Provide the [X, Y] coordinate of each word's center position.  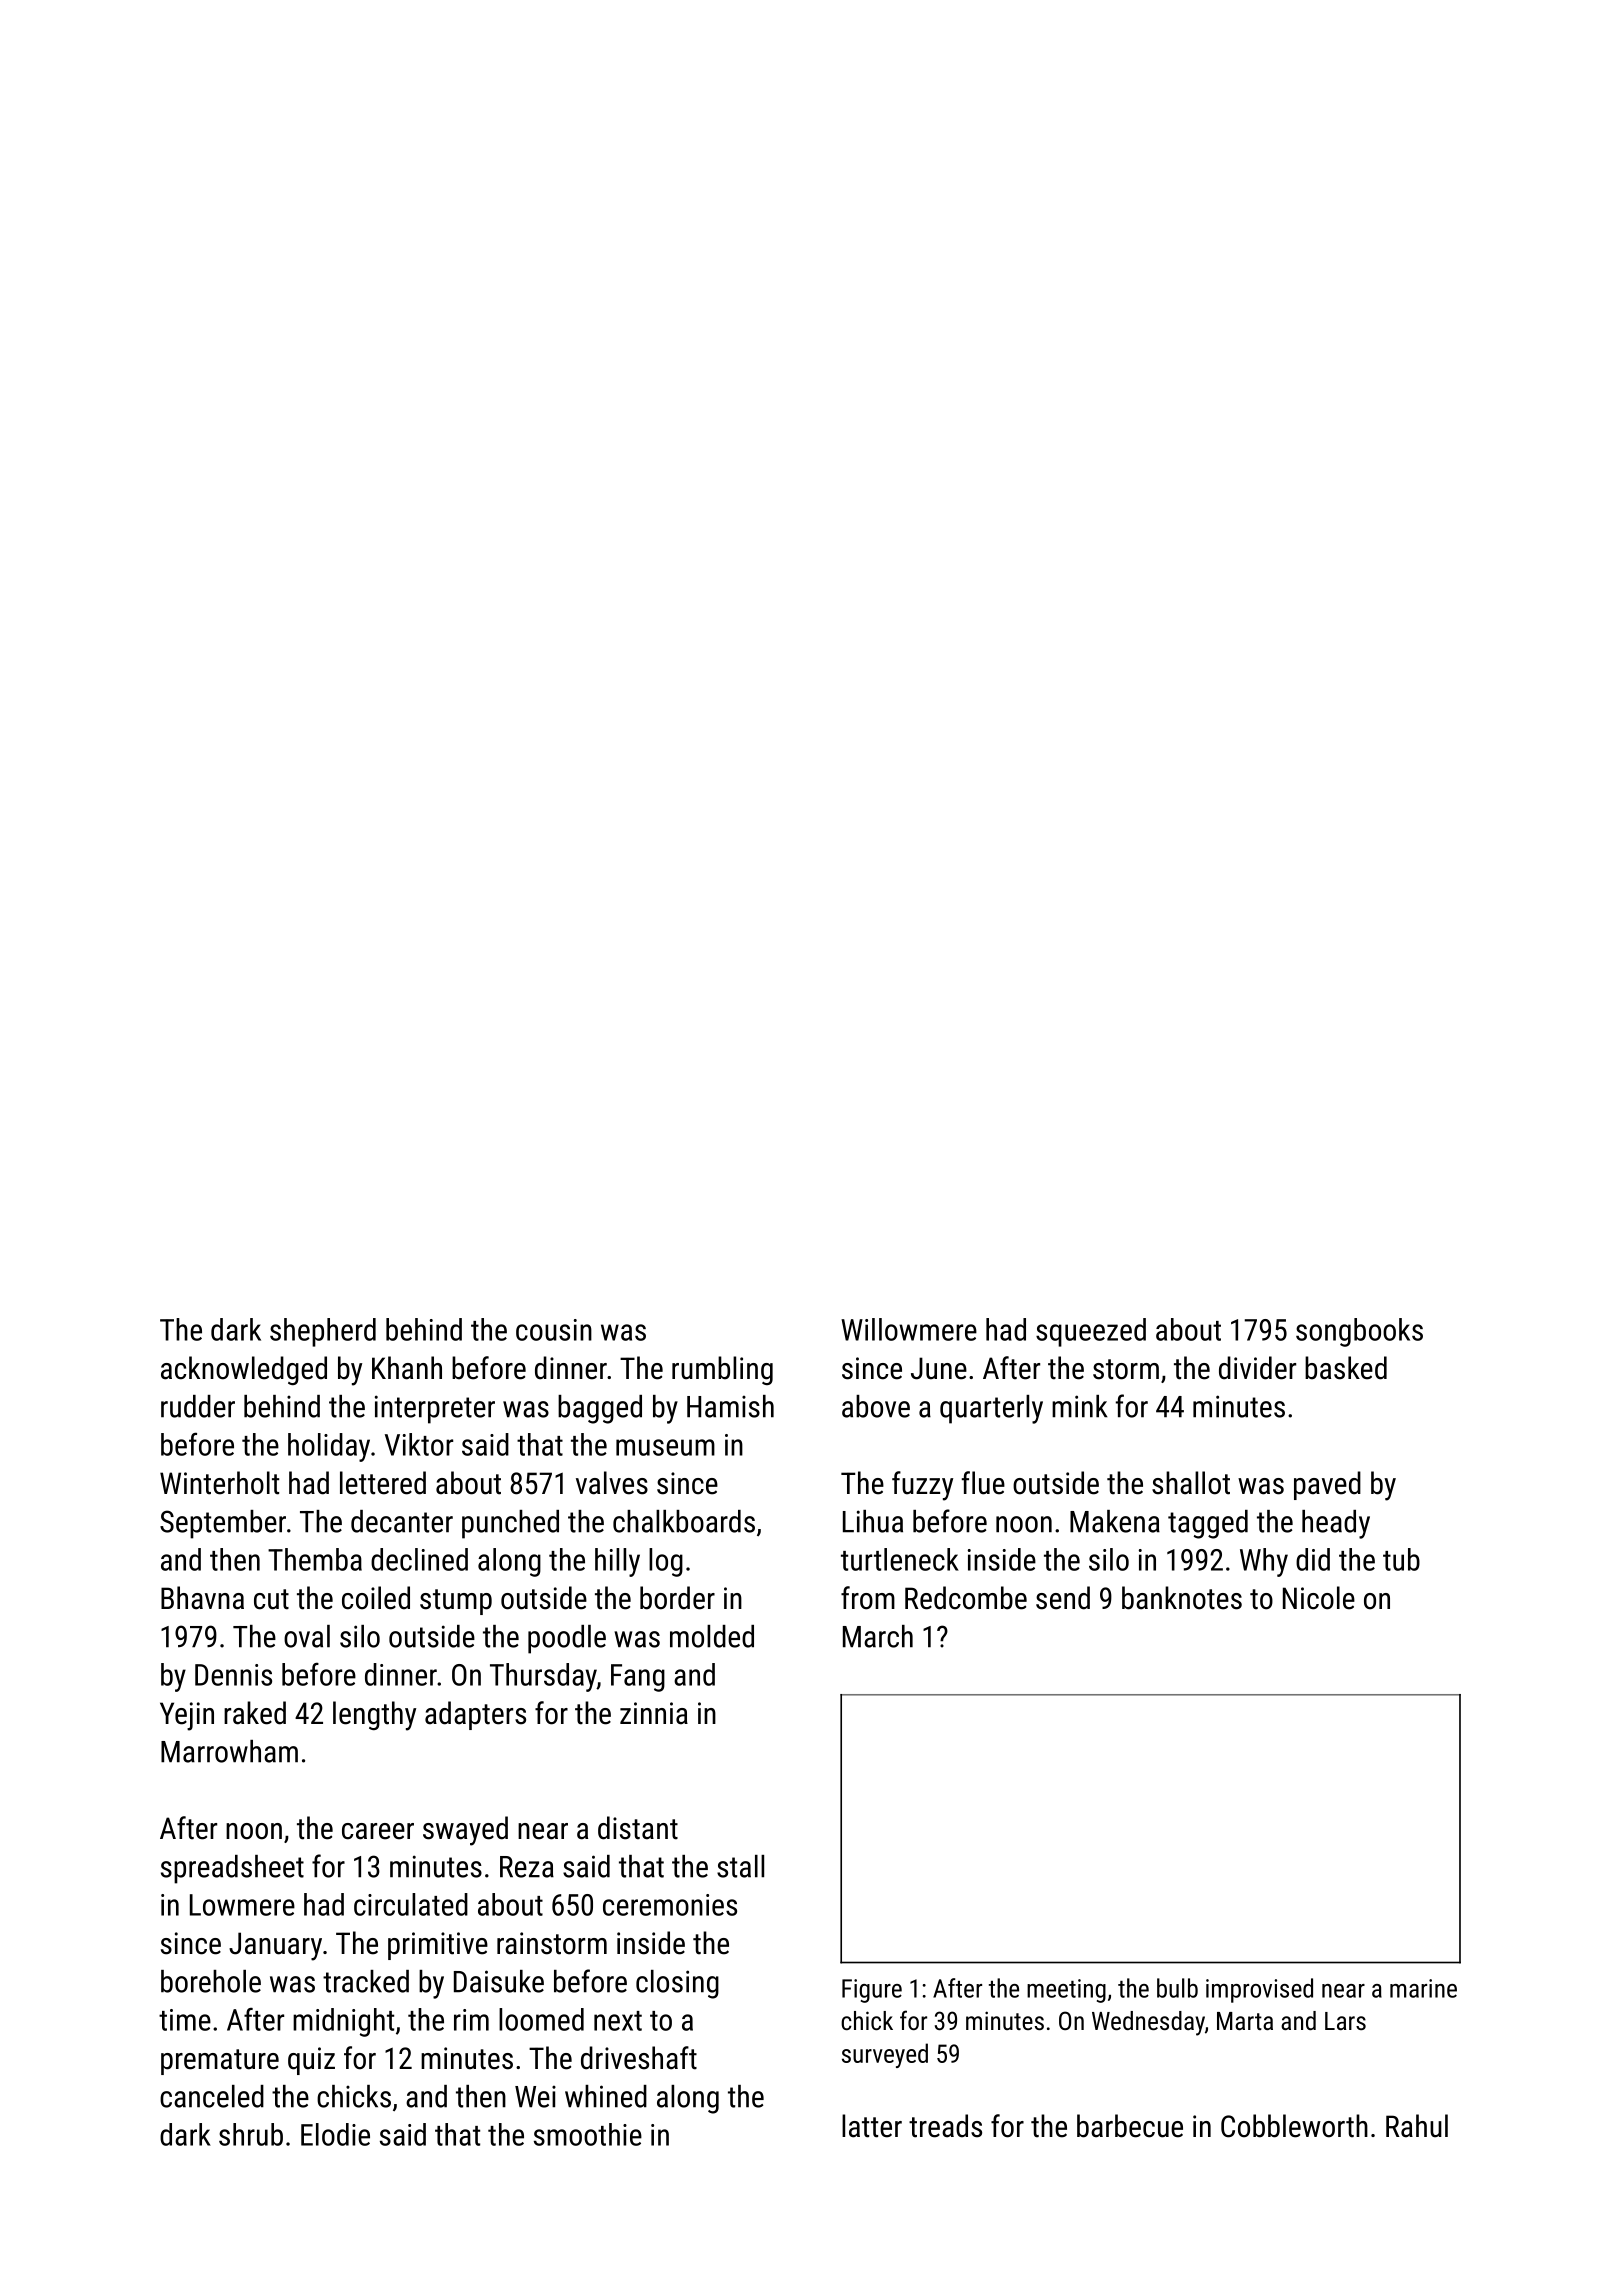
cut [271, 1599]
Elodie [335, 2134]
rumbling [722, 1370]
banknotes [1182, 1598]
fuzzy [922, 1486]
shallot [1191, 1483]
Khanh [407, 1368]
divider [1257, 1368]
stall [740, 1866]
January [275, 1946]
